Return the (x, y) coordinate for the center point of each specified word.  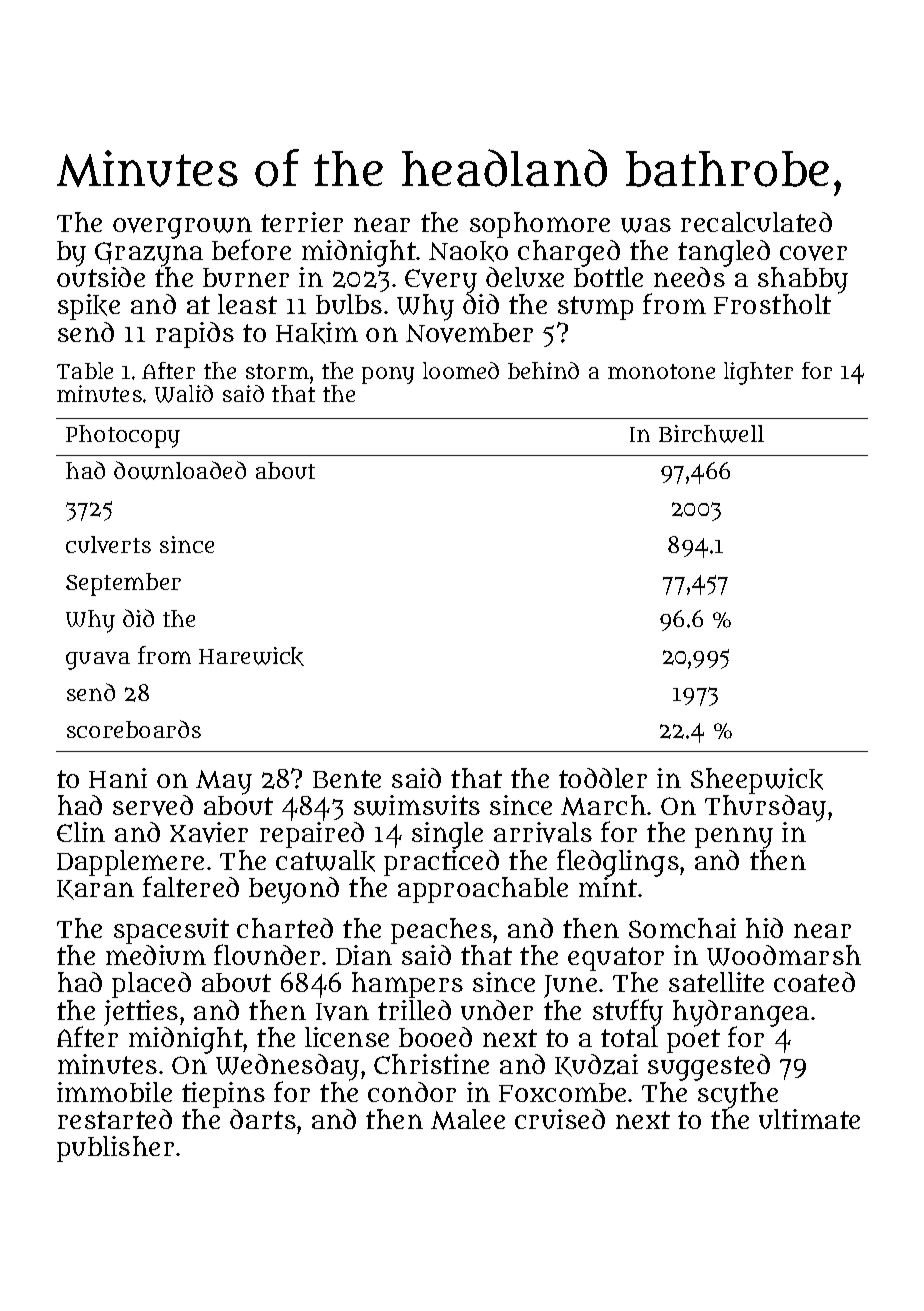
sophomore (540, 225)
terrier (302, 222)
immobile (114, 1092)
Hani (118, 778)
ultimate (809, 1119)
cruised (560, 1119)
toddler (603, 778)
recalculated (756, 222)
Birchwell (711, 434)
